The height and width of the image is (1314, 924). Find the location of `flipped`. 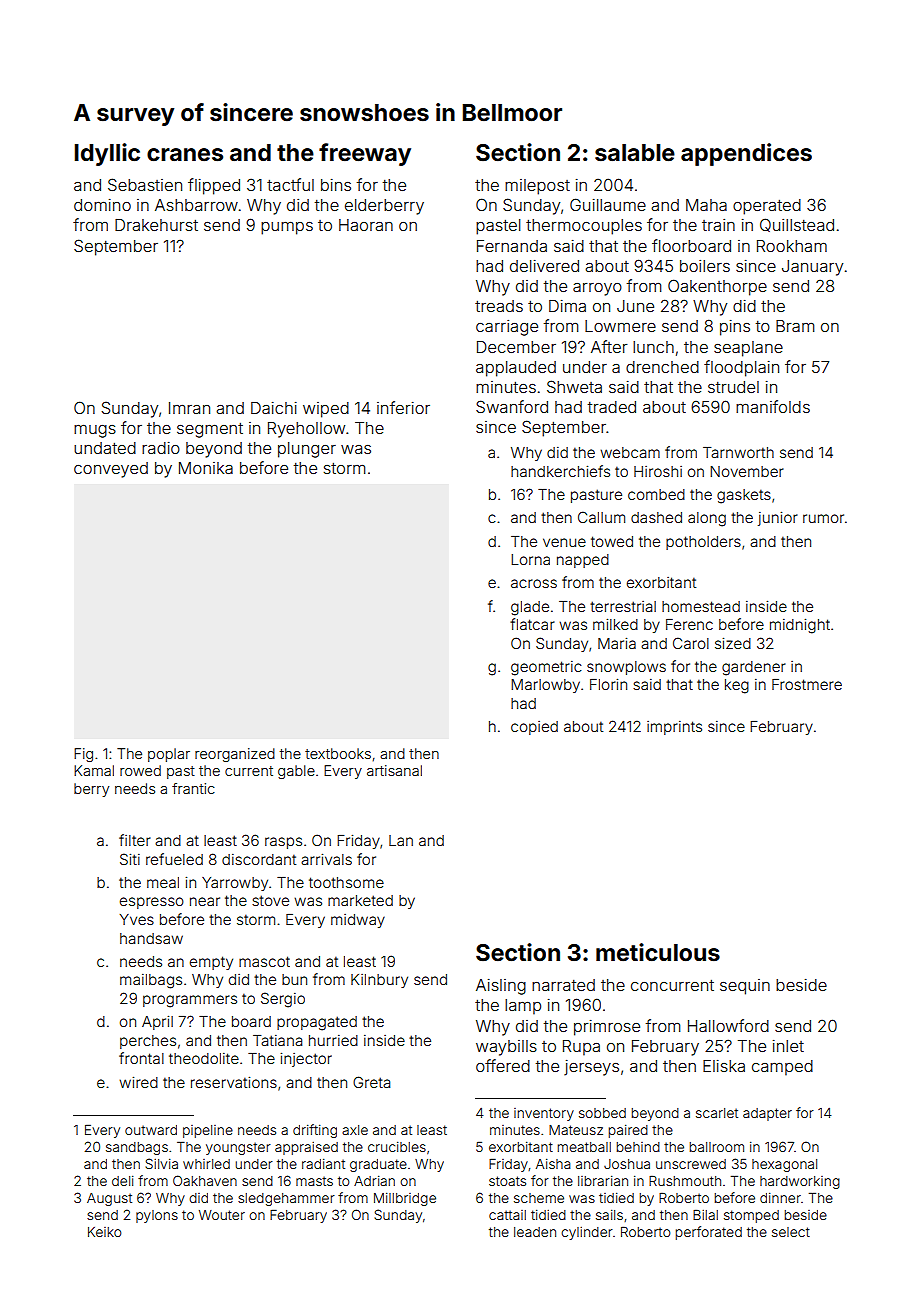

flipped is located at coordinates (214, 186).
